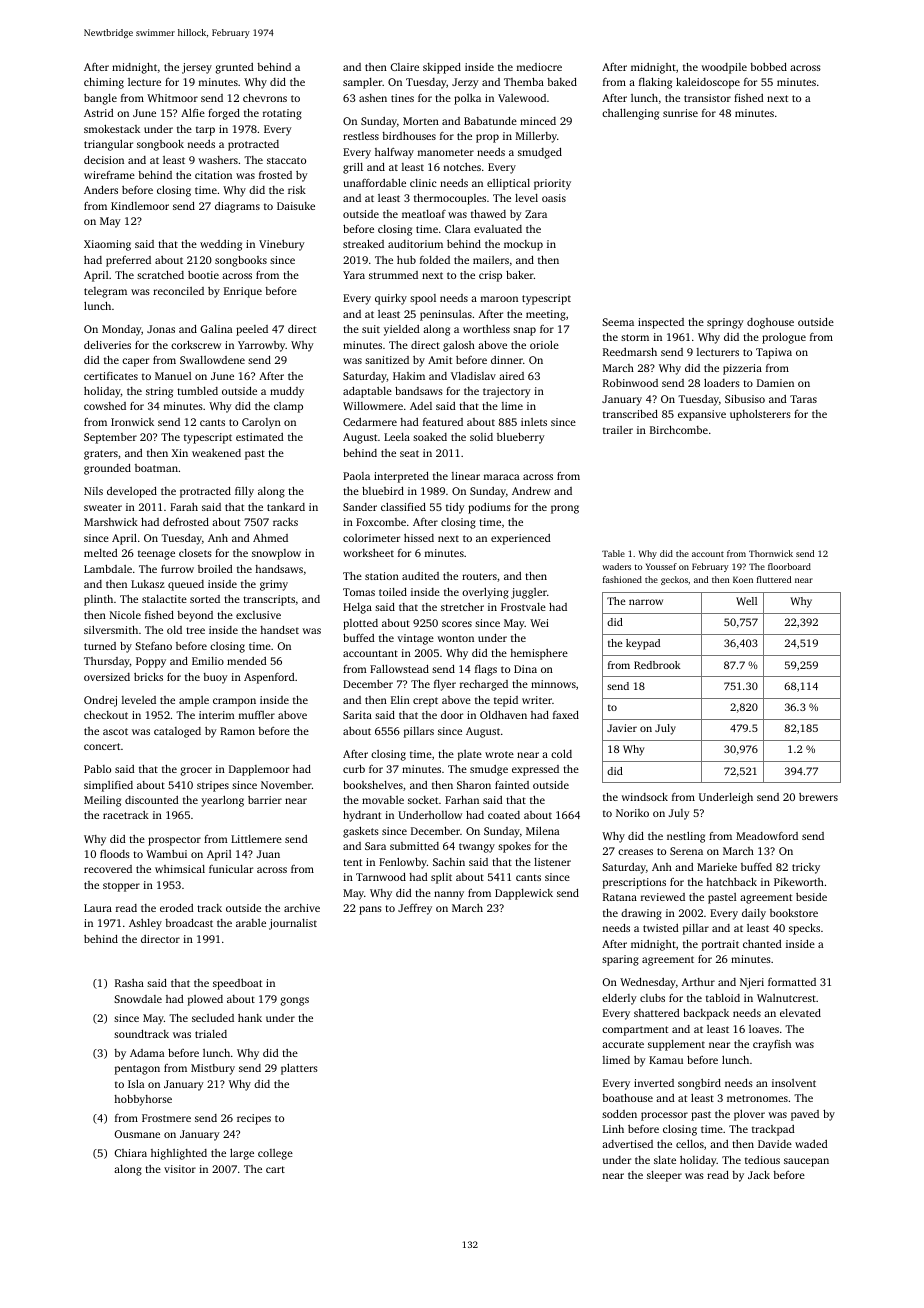 The image size is (924, 1308). What do you see at coordinates (455, 508) in the screenshot?
I see `tidy` at bounding box center [455, 508].
